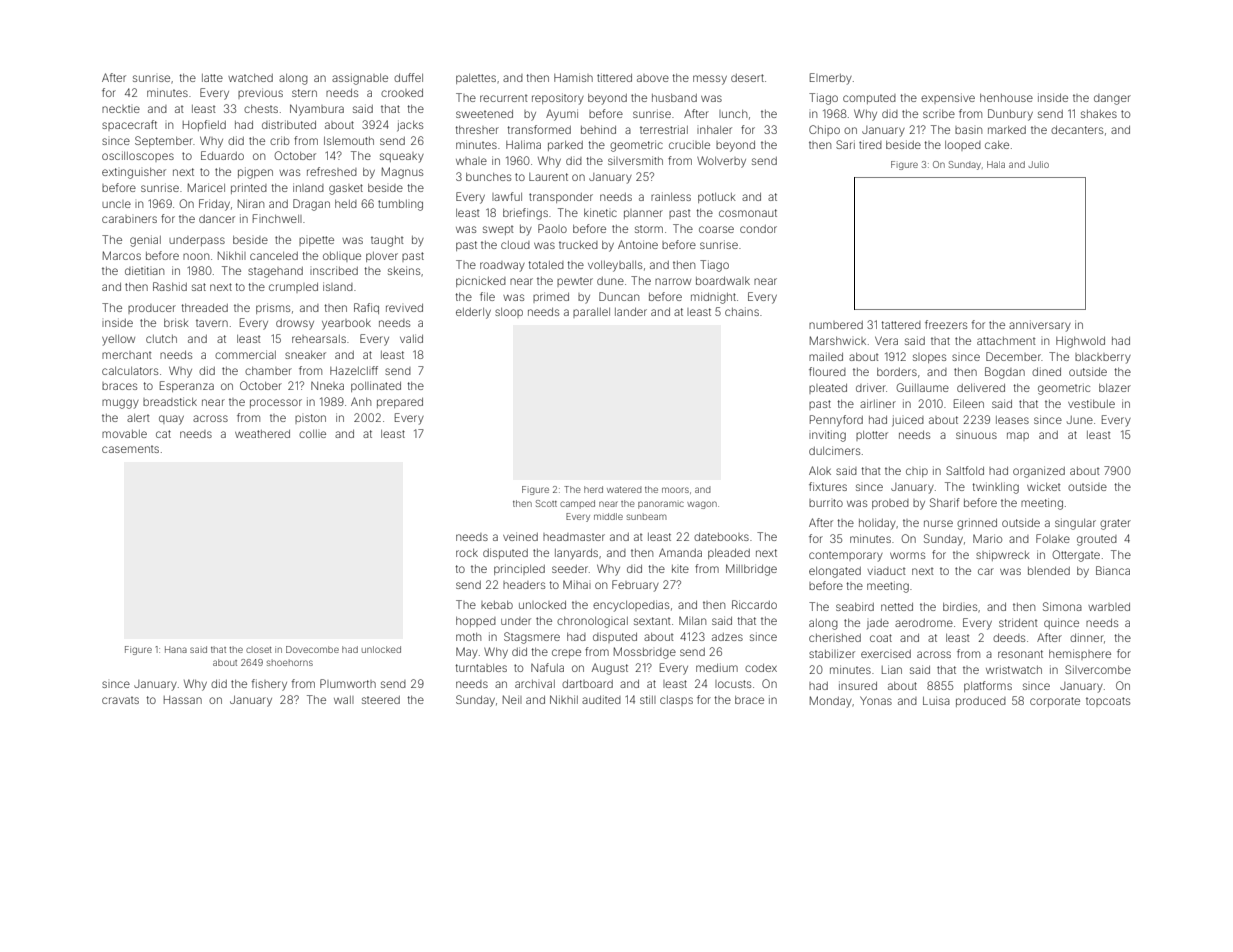  What do you see at coordinates (250, 78) in the page?
I see `watched` at bounding box center [250, 78].
